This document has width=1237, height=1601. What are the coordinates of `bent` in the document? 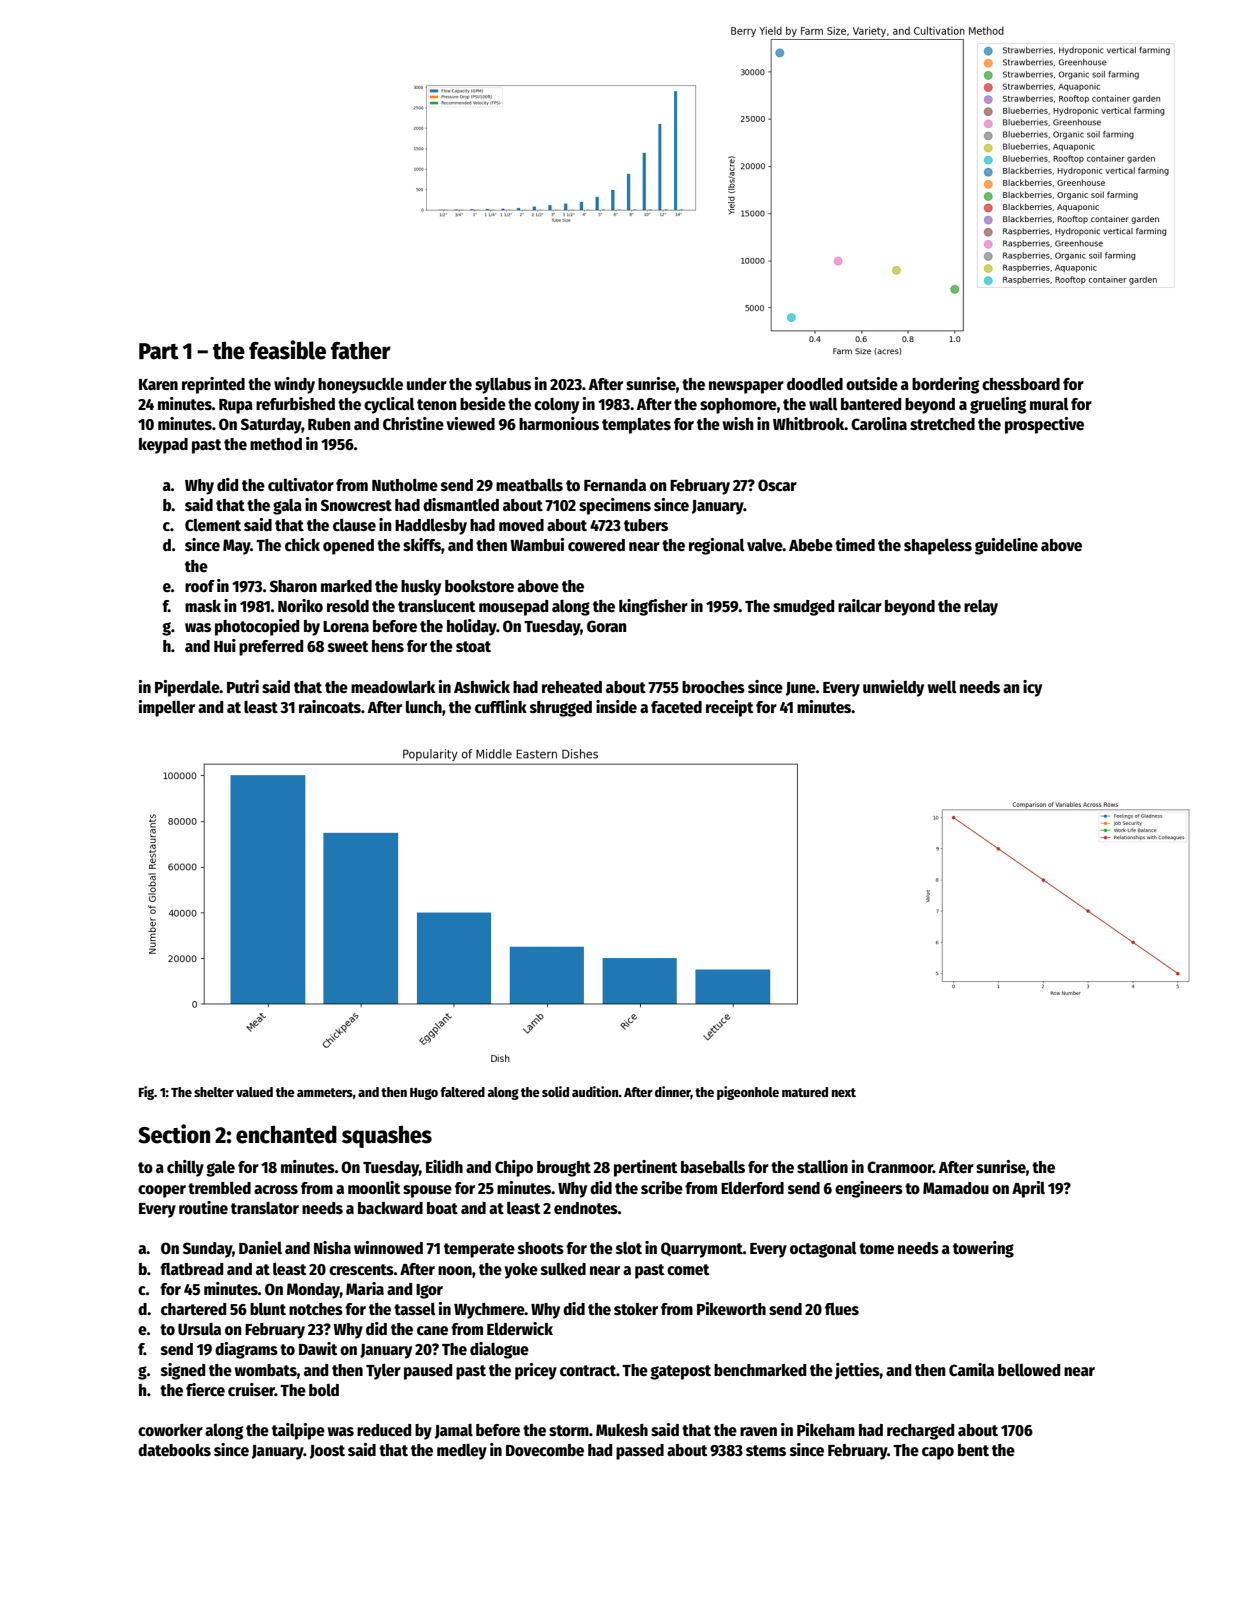 It's located at (973, 1450).
